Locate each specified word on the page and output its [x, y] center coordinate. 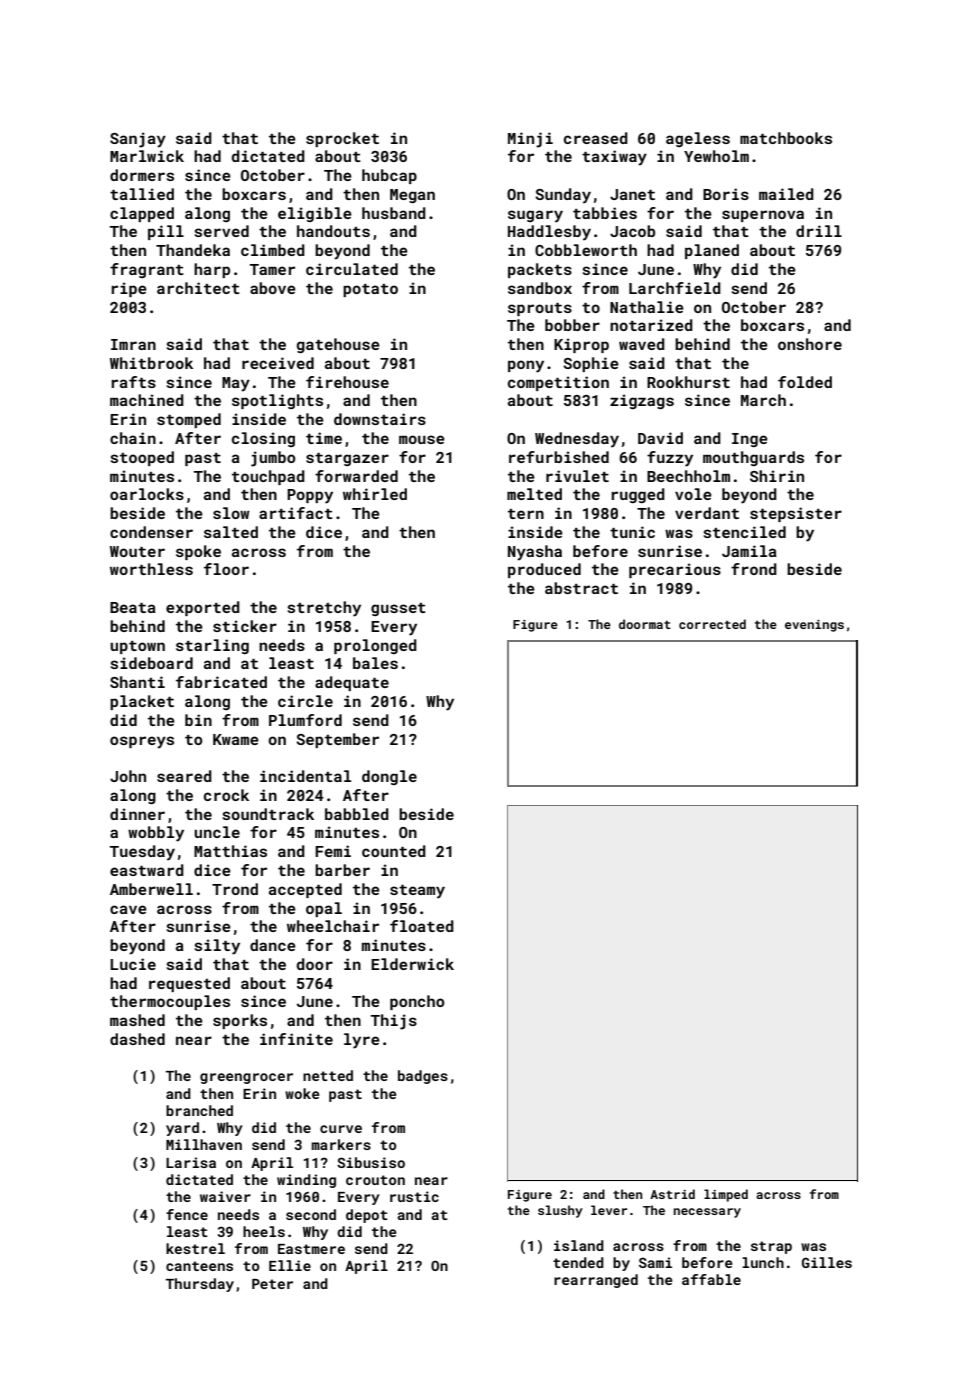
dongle [389, 777]
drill [819, 231]
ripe [129, 289]
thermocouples [170, 1002]
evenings [814, 626]
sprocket [342, 139]
